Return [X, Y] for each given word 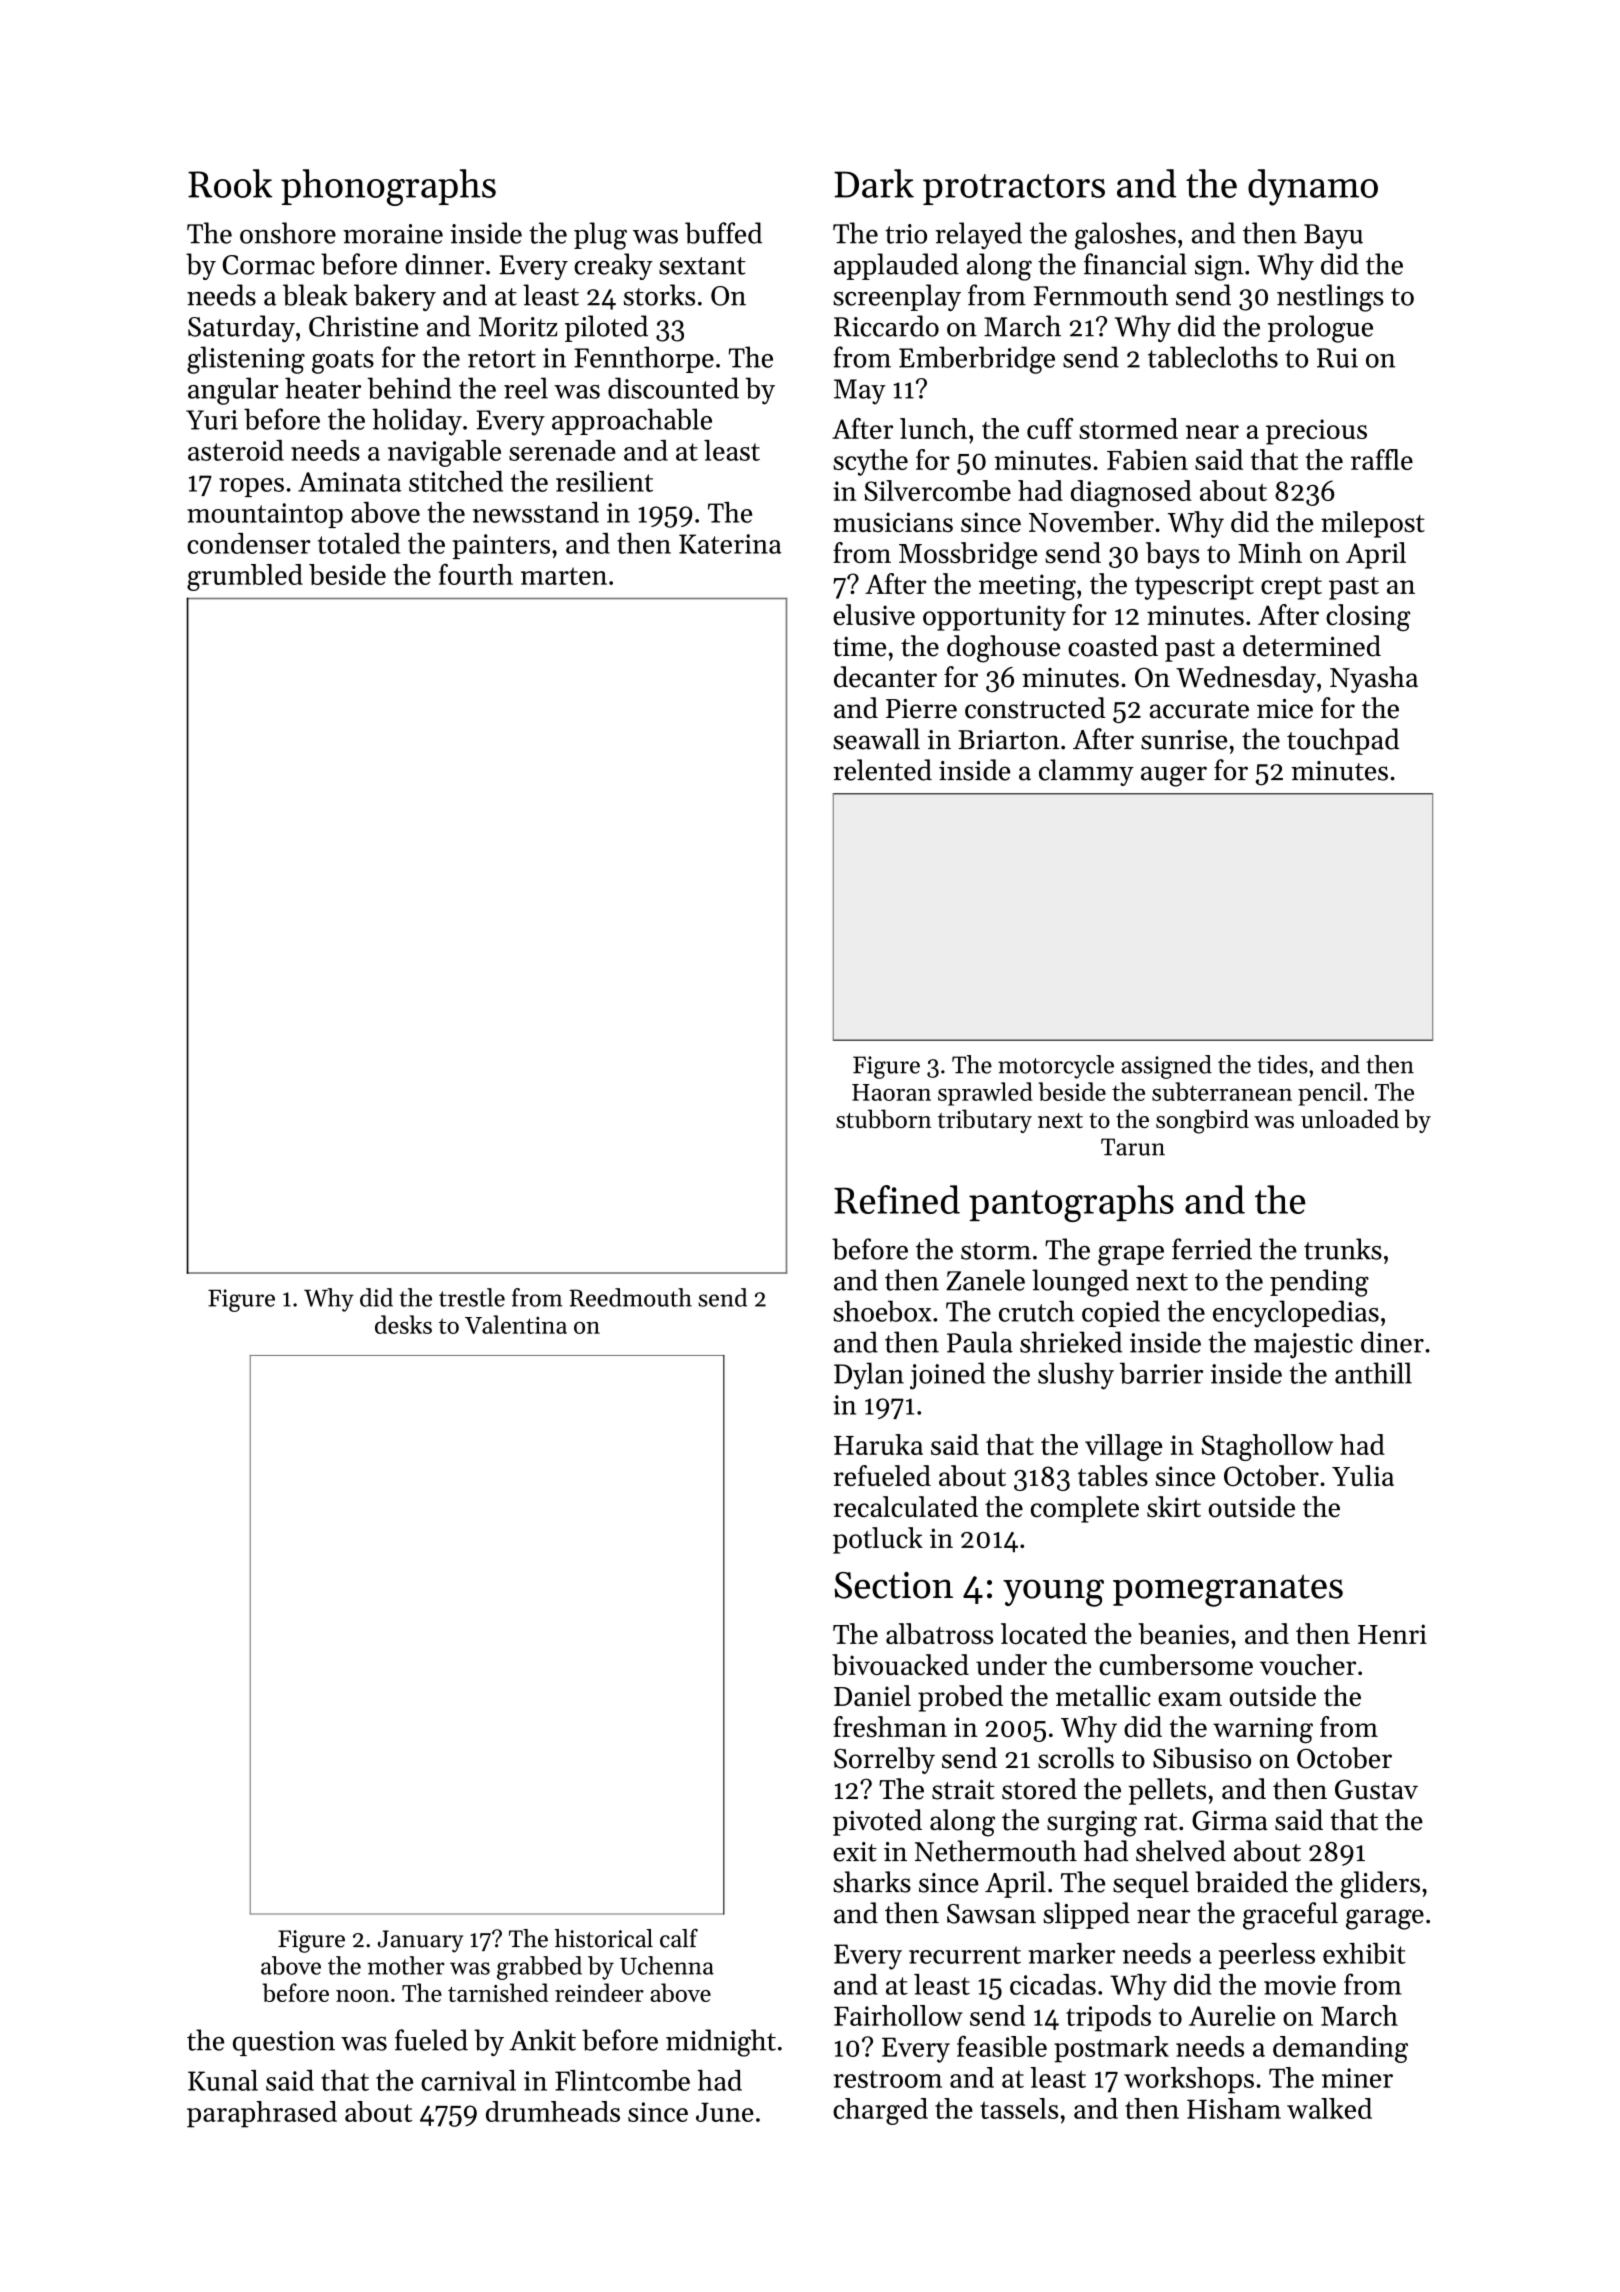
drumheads [553, 2111]
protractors [1014, 189]
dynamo [1313, 187]
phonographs [388, 187]
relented [882, 770]
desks [403, 1324]
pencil [1330, 1094]
